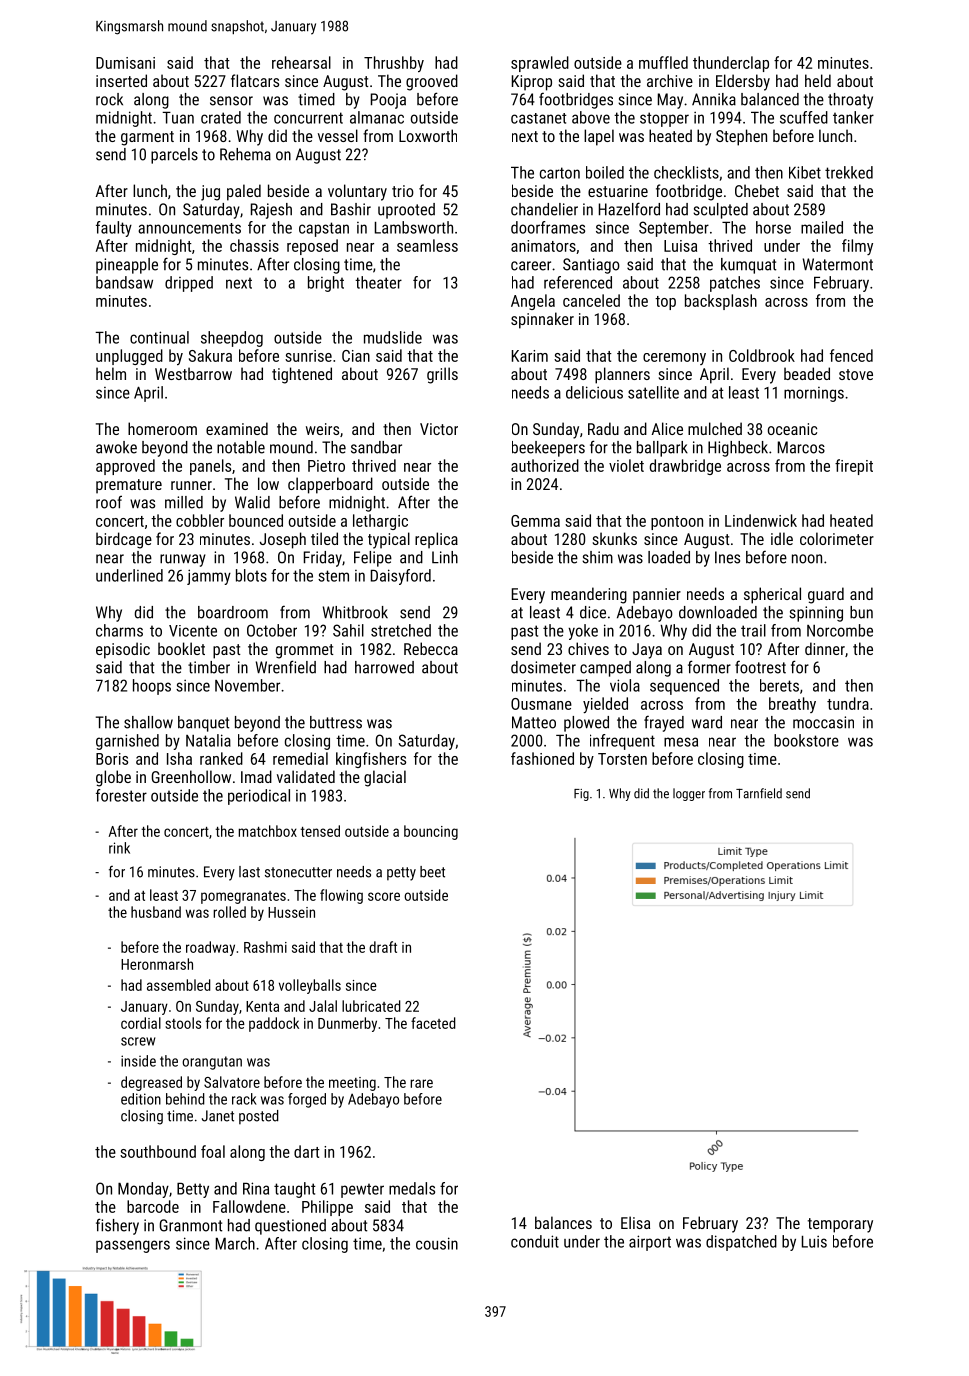 The height and width of the image is (1376, 969). I want to click on Heronmarsh, so click(157, 964).
